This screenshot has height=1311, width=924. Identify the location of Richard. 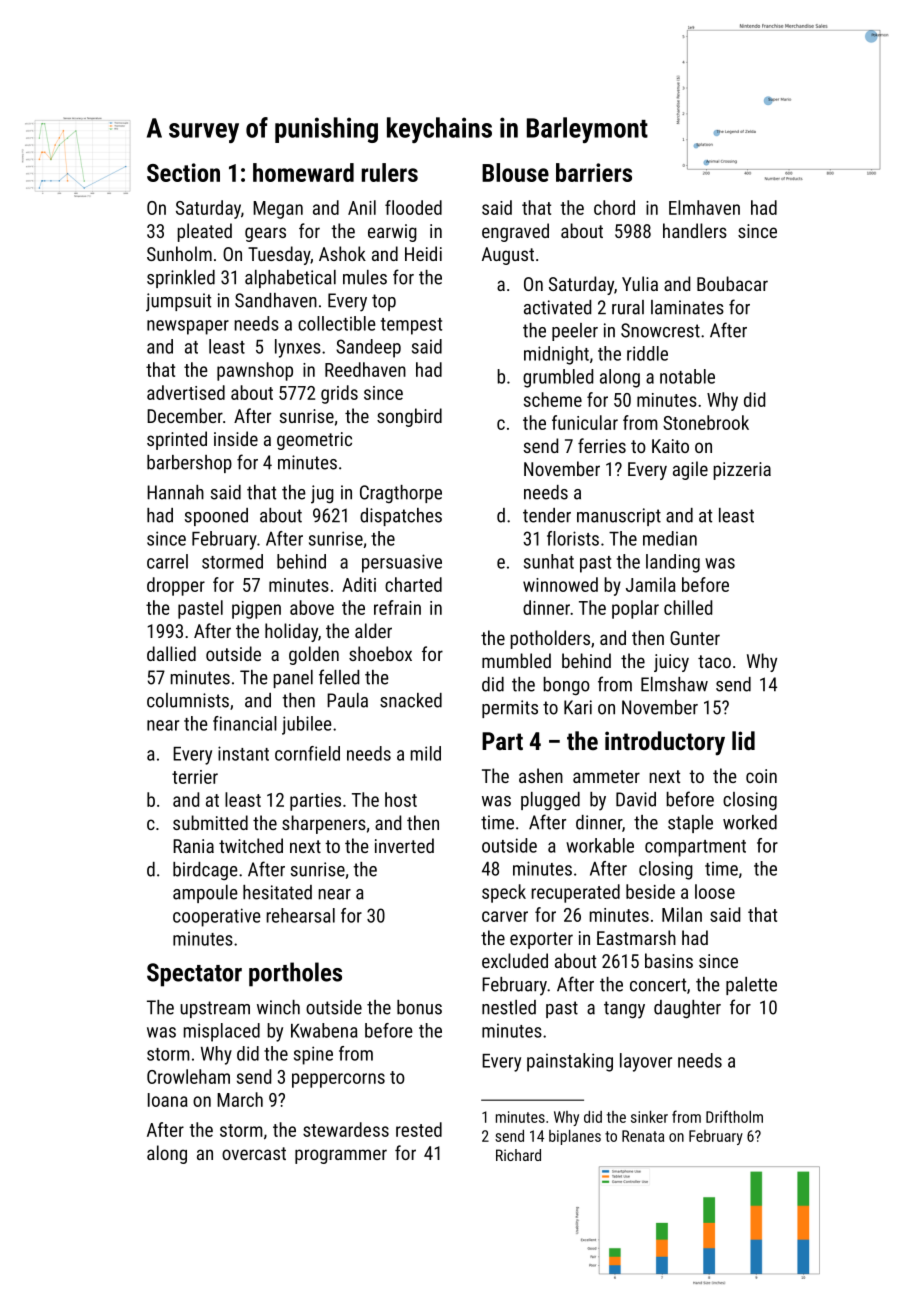
(518, 1155).
